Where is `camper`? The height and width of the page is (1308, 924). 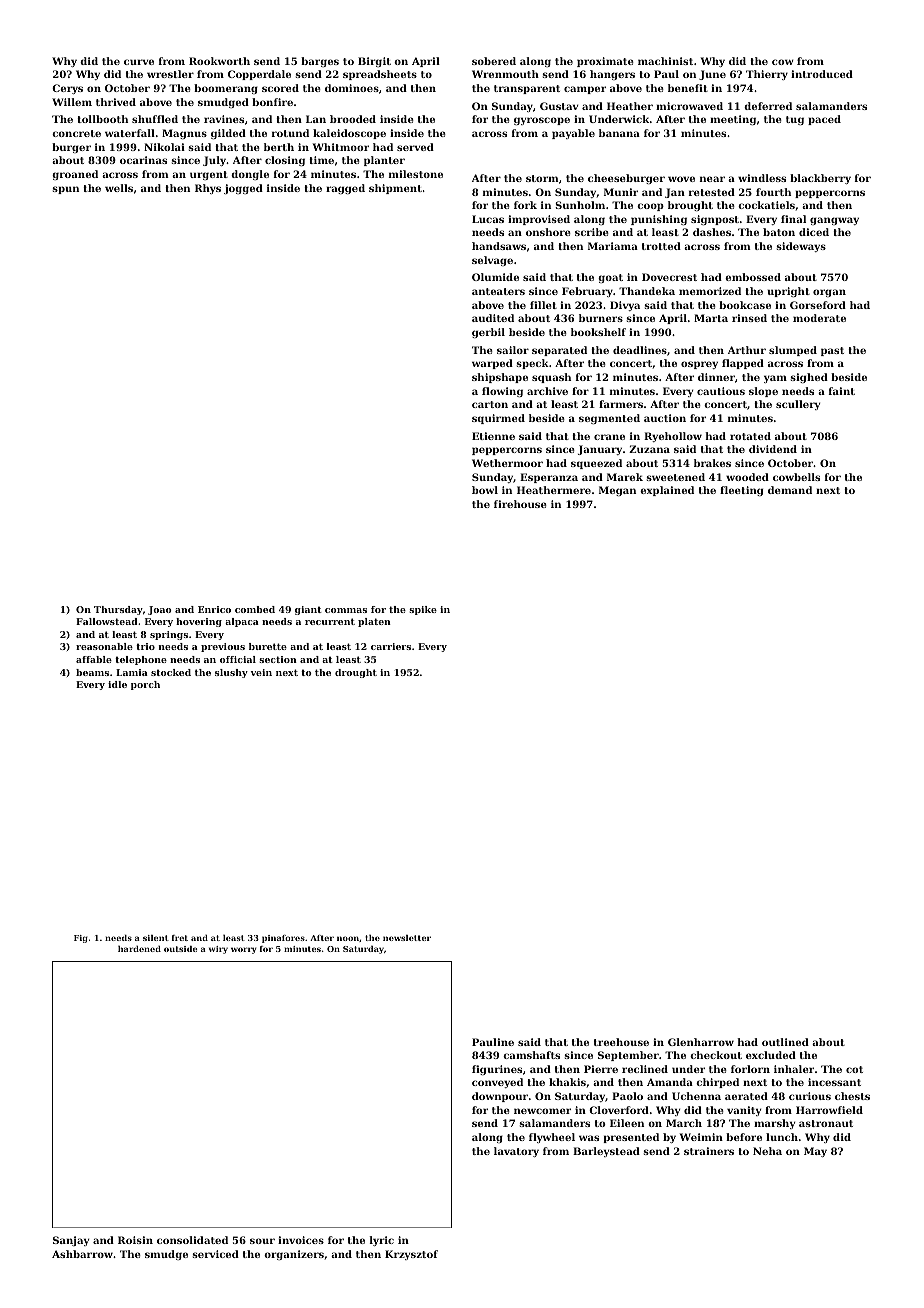
camper is located at coordinates (585, 90).
